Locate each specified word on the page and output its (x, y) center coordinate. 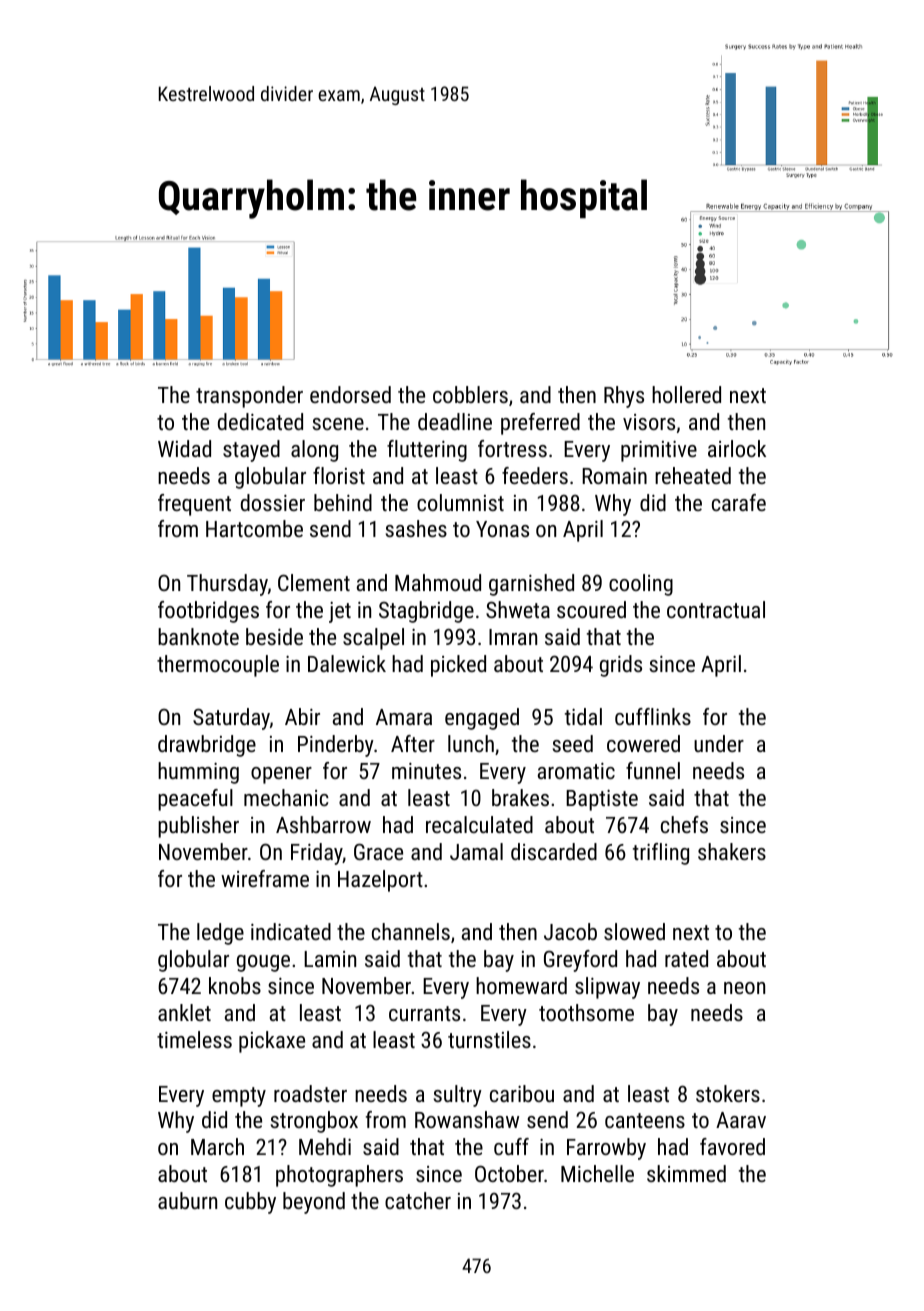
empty (239, 1097)
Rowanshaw (467, 1119)
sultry (458, 1096)
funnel (653, 770)
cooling (641, 585)
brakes (520, 797)
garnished (531, 585)
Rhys (624, 397)
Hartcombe (254, 528)
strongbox (314, 1122)
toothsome (586, 1012)
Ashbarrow (323, 824)
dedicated (260, 421)
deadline (455, 421)
